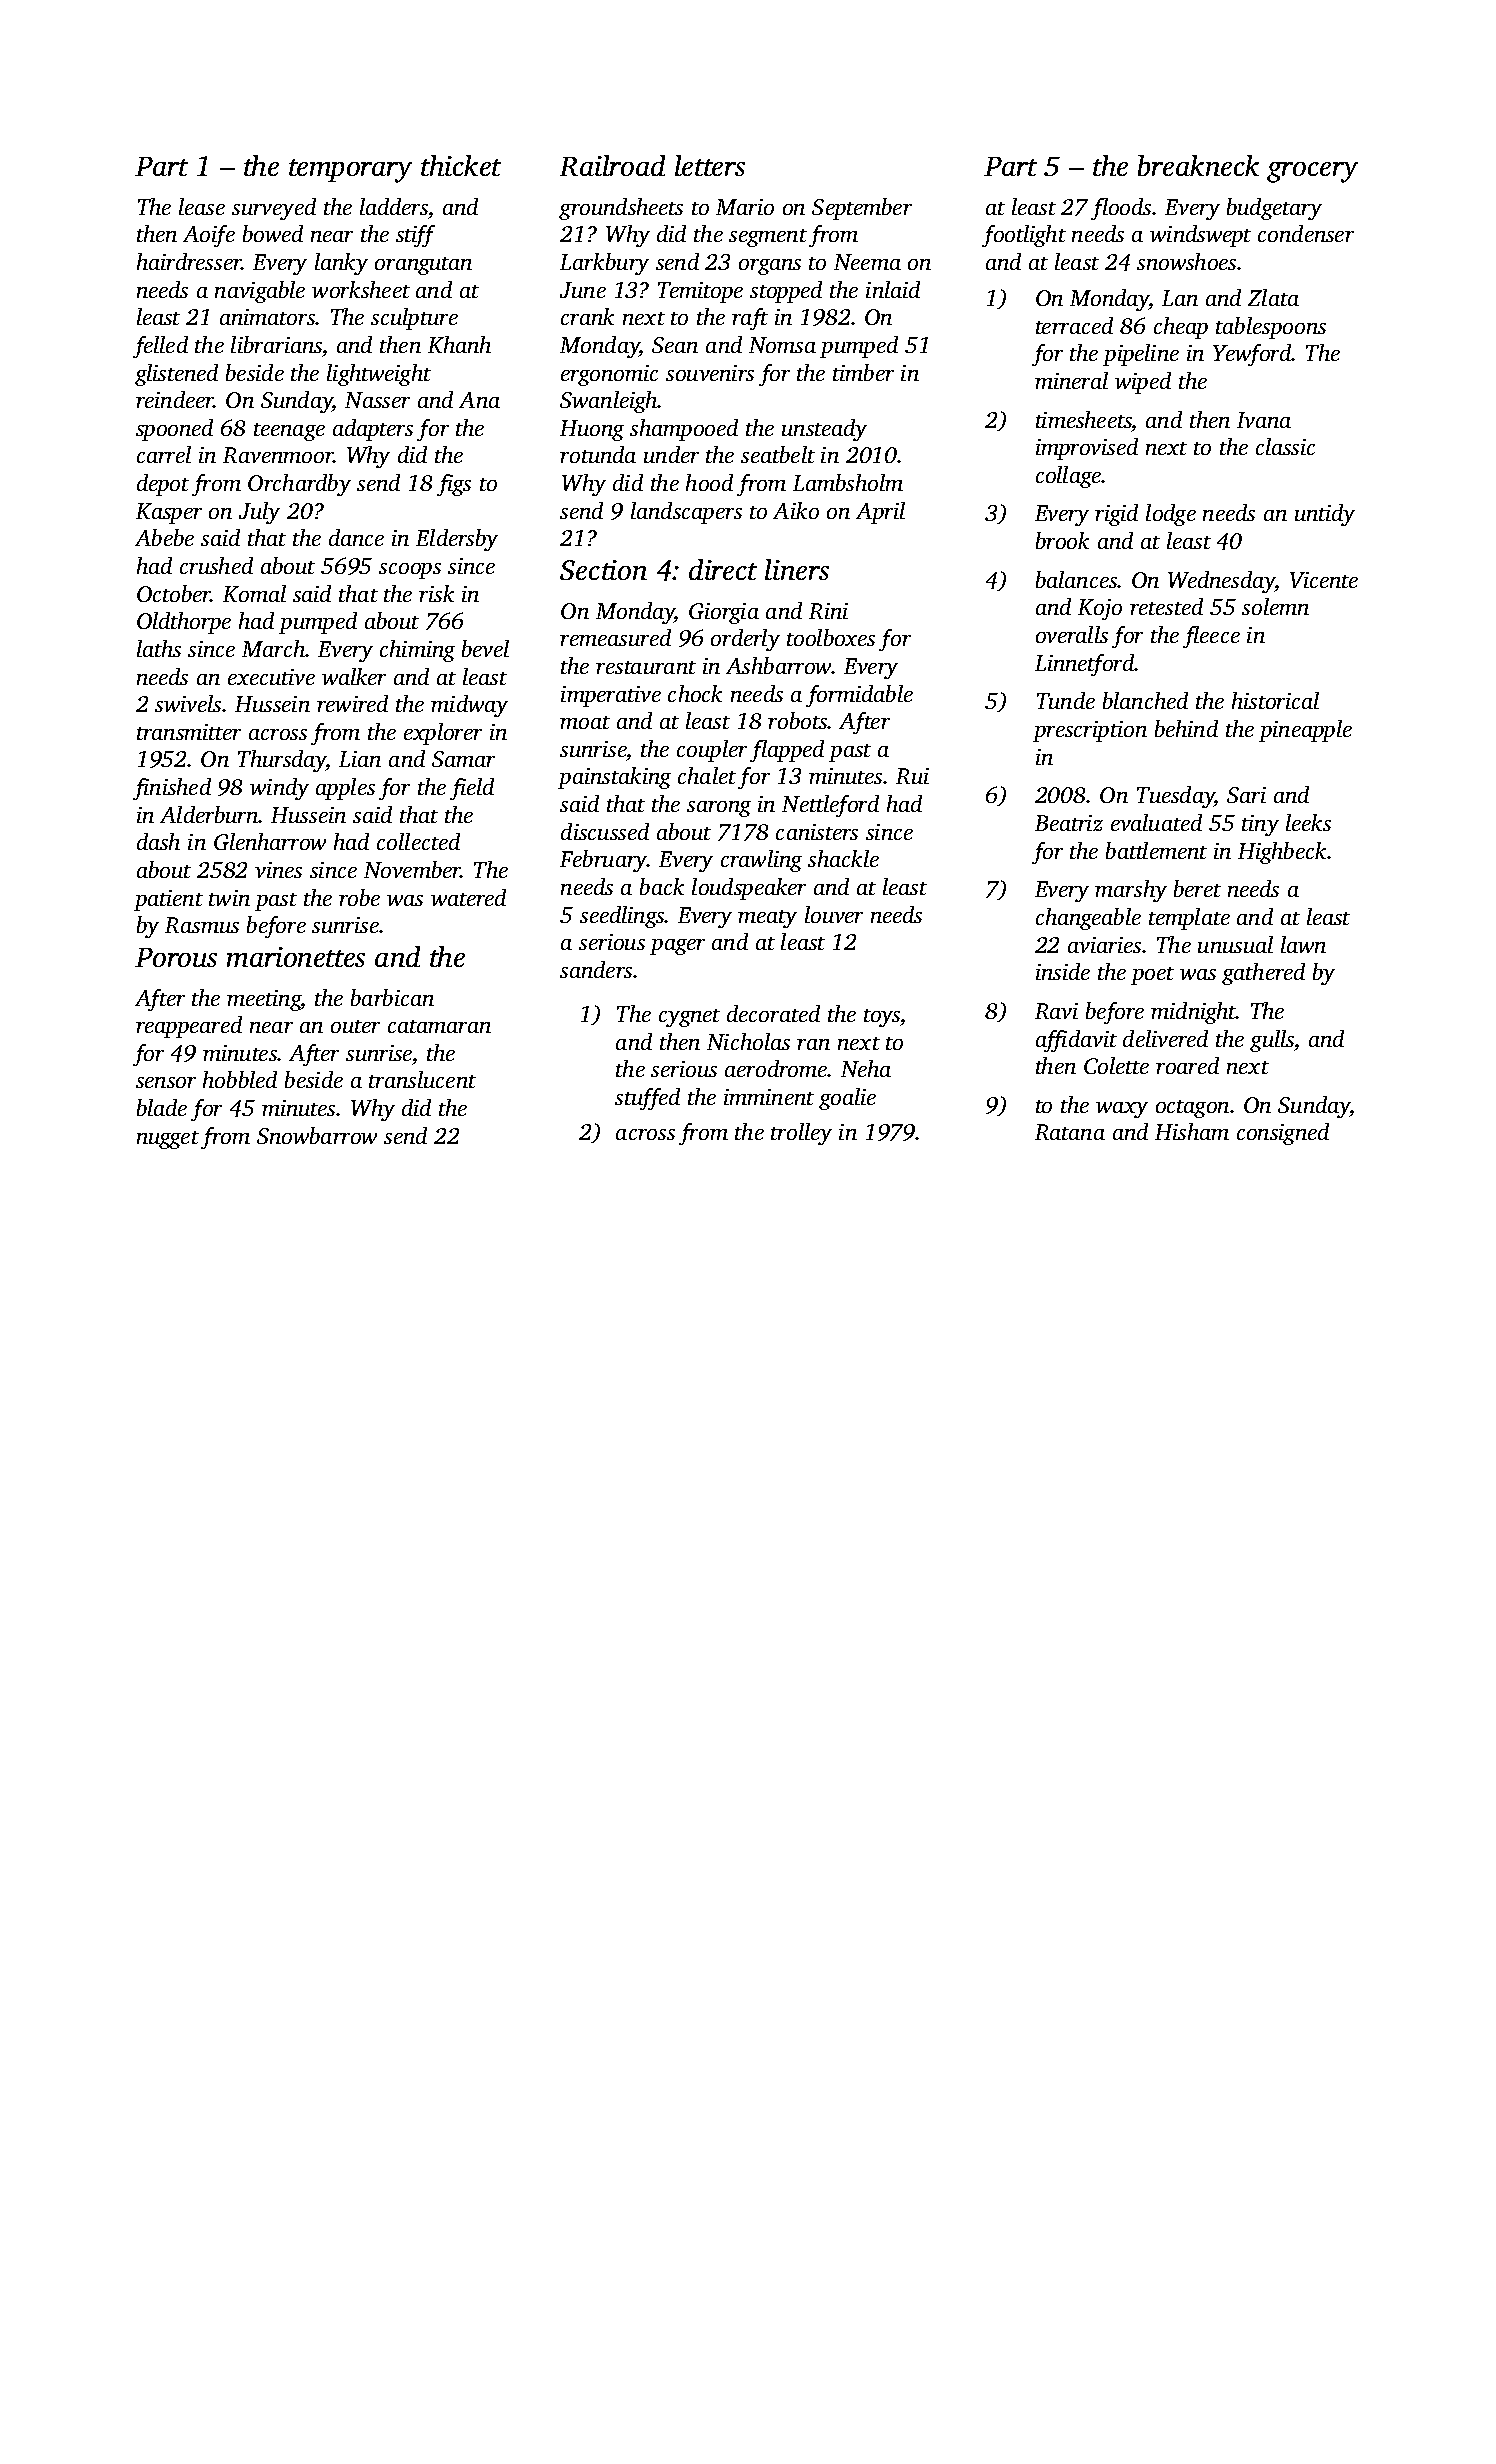 The image size is (1496, 2464). Describe the element at coordinates (415, 236) in the screenshot. I see `stiff` at that location.
